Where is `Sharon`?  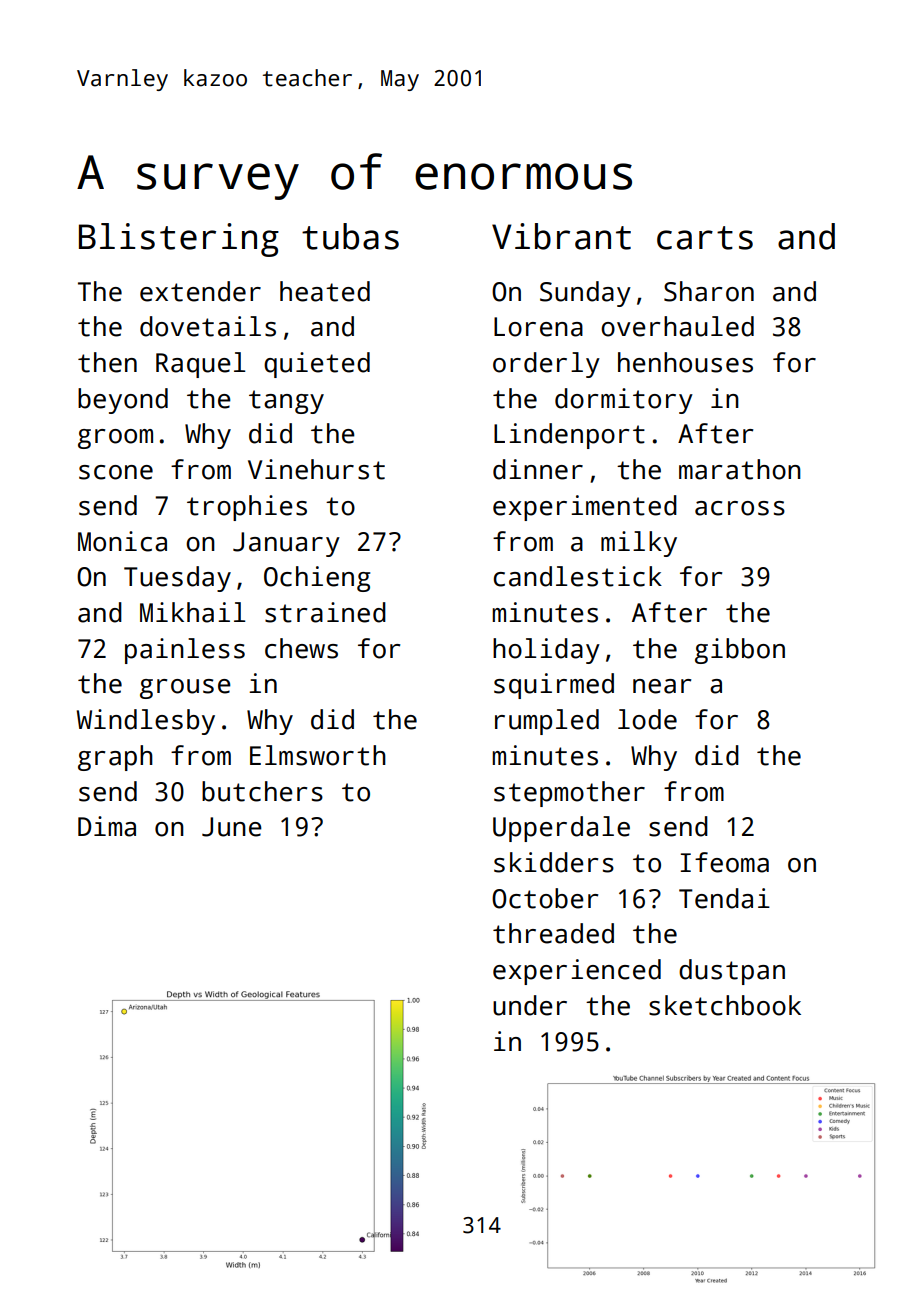 Sharon is located at coordinates (709, 291).
